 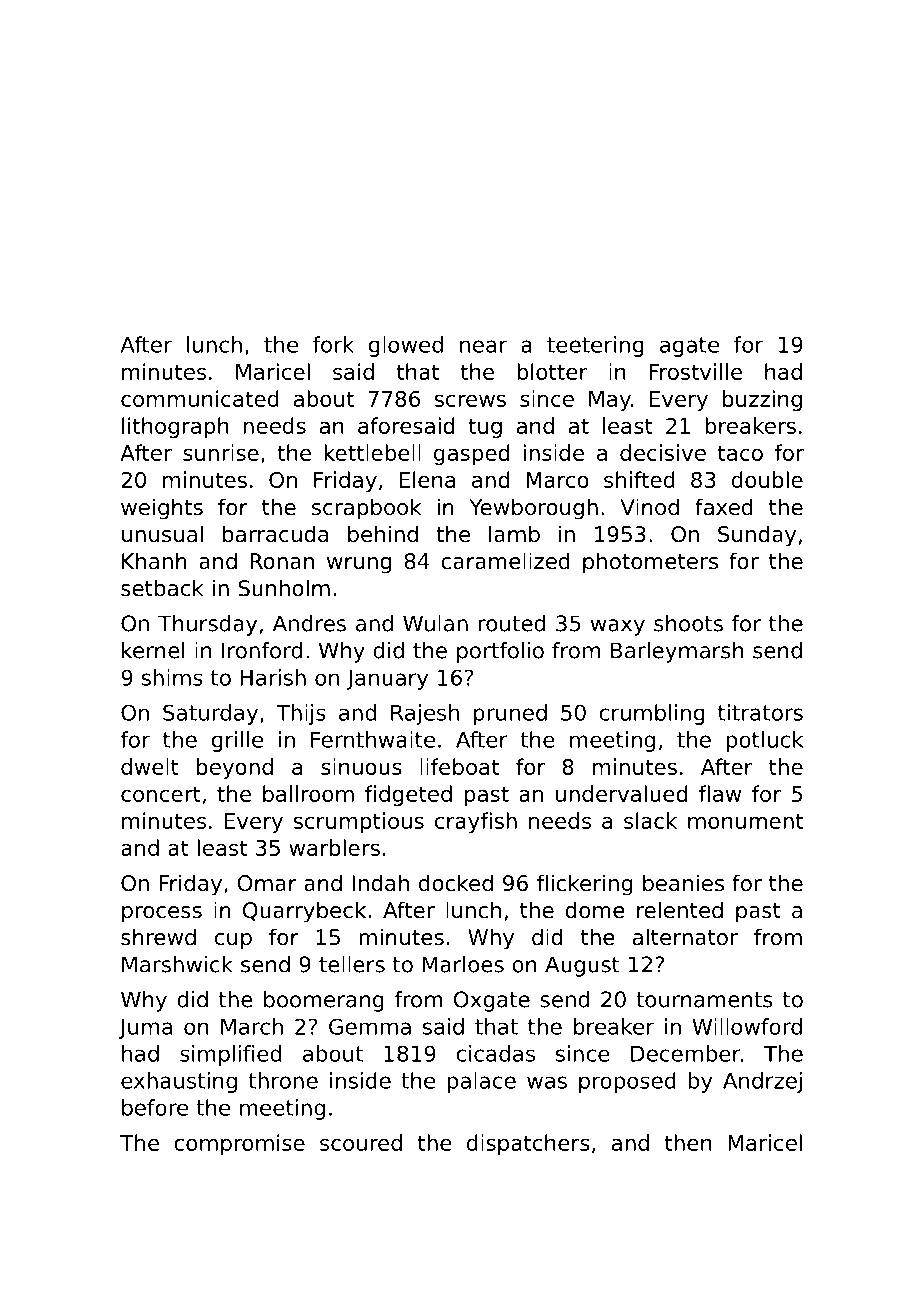 What do you see at coordinates (649, 507) in the screenshot?
I see `Vinod` at bounding box center [649, 507].
